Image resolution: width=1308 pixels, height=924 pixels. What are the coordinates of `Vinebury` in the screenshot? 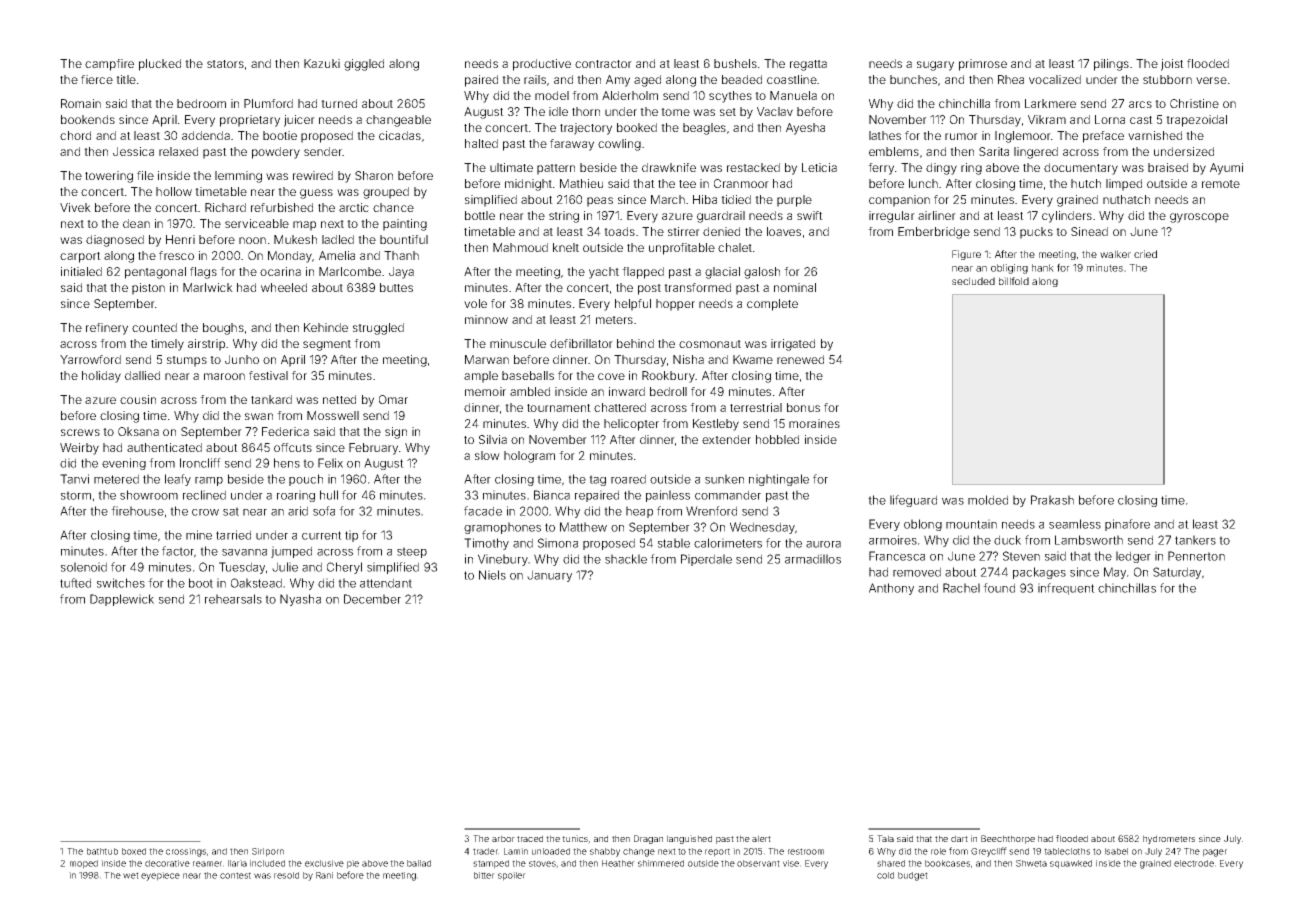 It's located at (503, 560).
